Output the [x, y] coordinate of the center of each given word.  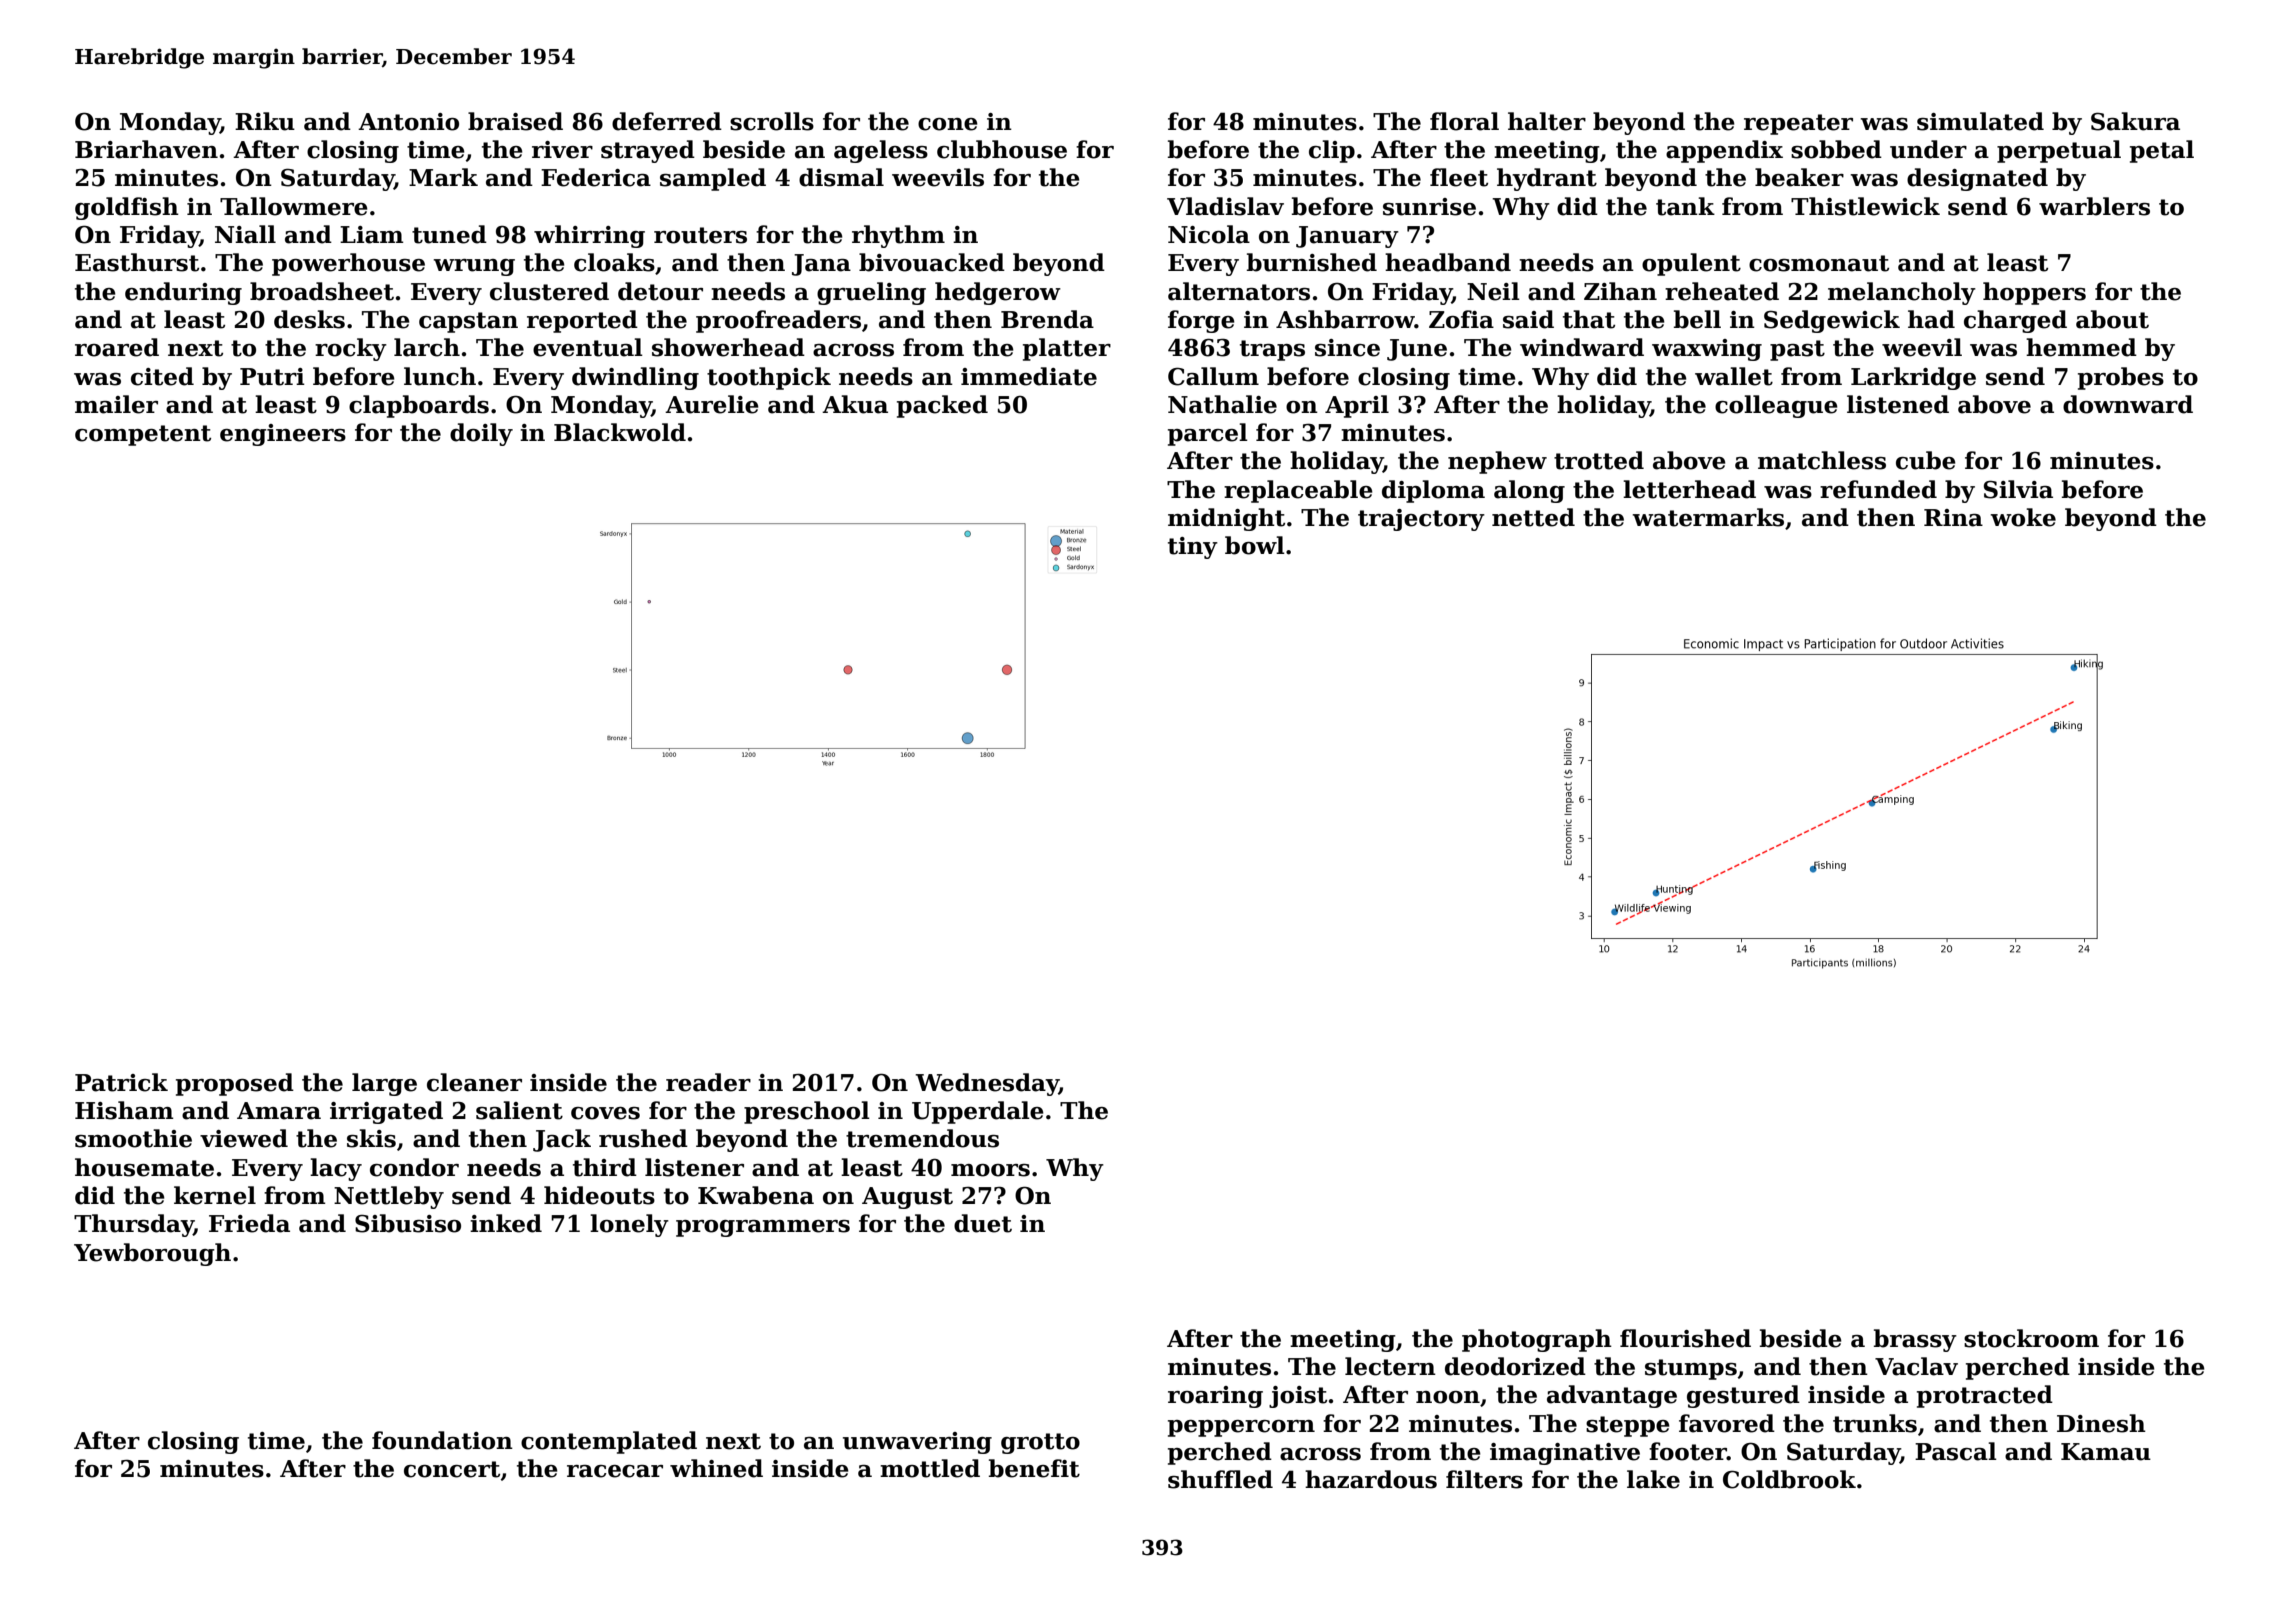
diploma [1433, 491]
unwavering [917, 1443]
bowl [1255, 545]
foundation [442, 1440]
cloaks [614, 262]
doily [481, 434]
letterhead [1689, 489]
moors [990, 1170]
